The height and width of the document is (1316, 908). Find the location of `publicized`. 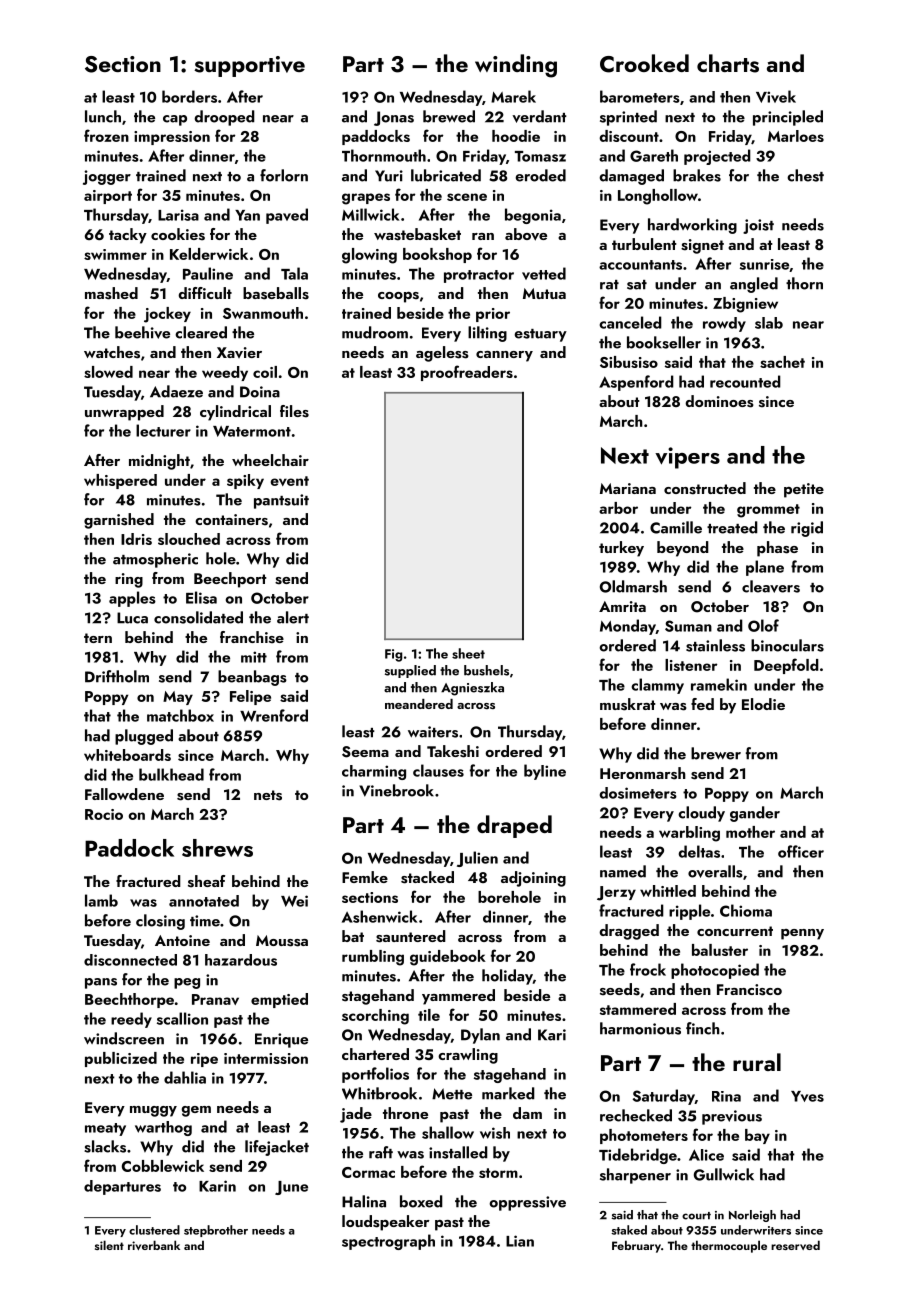

publicized is located at coordinates (121, 1059).
